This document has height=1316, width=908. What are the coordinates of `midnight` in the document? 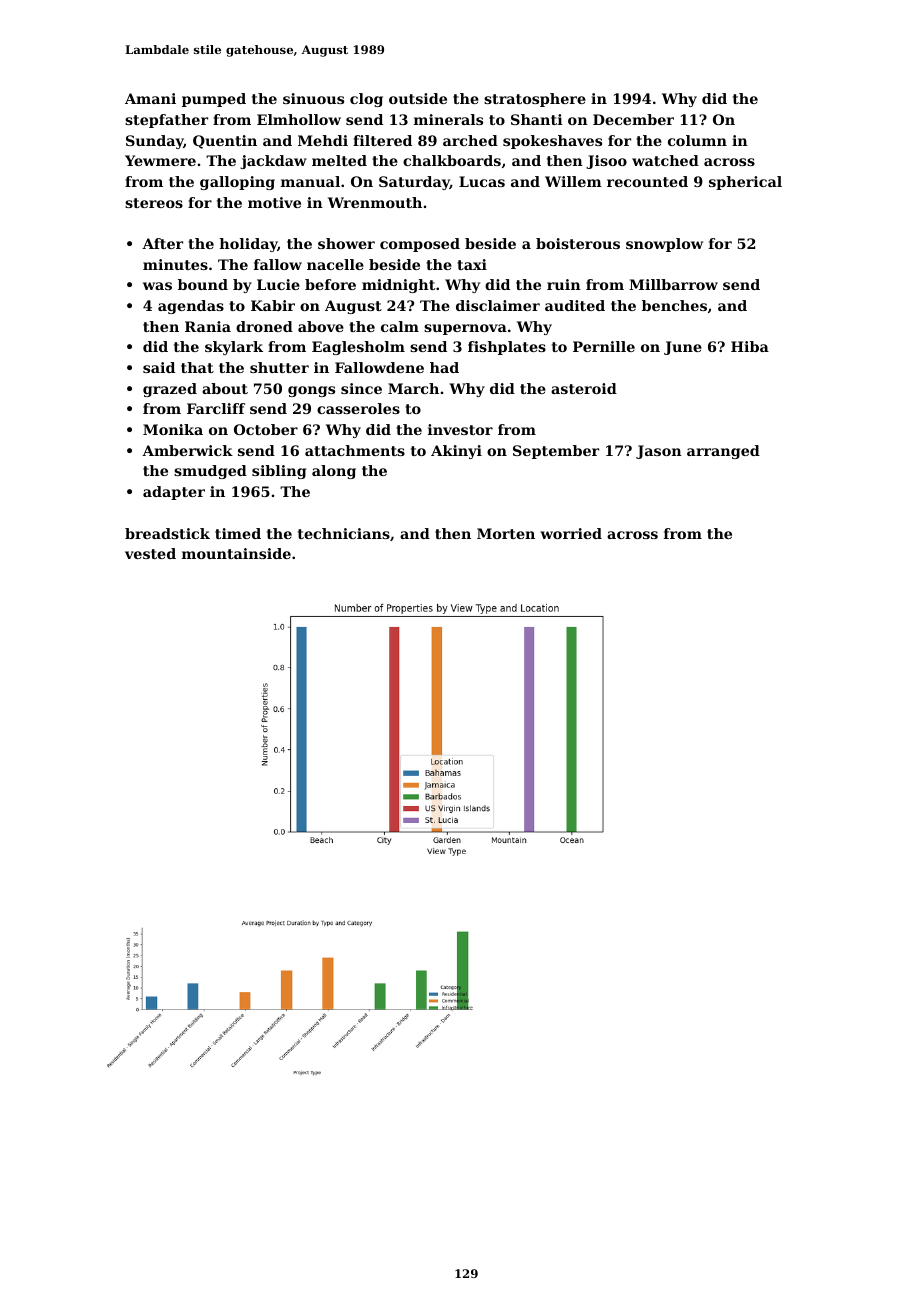 It's located at (398, 286).
